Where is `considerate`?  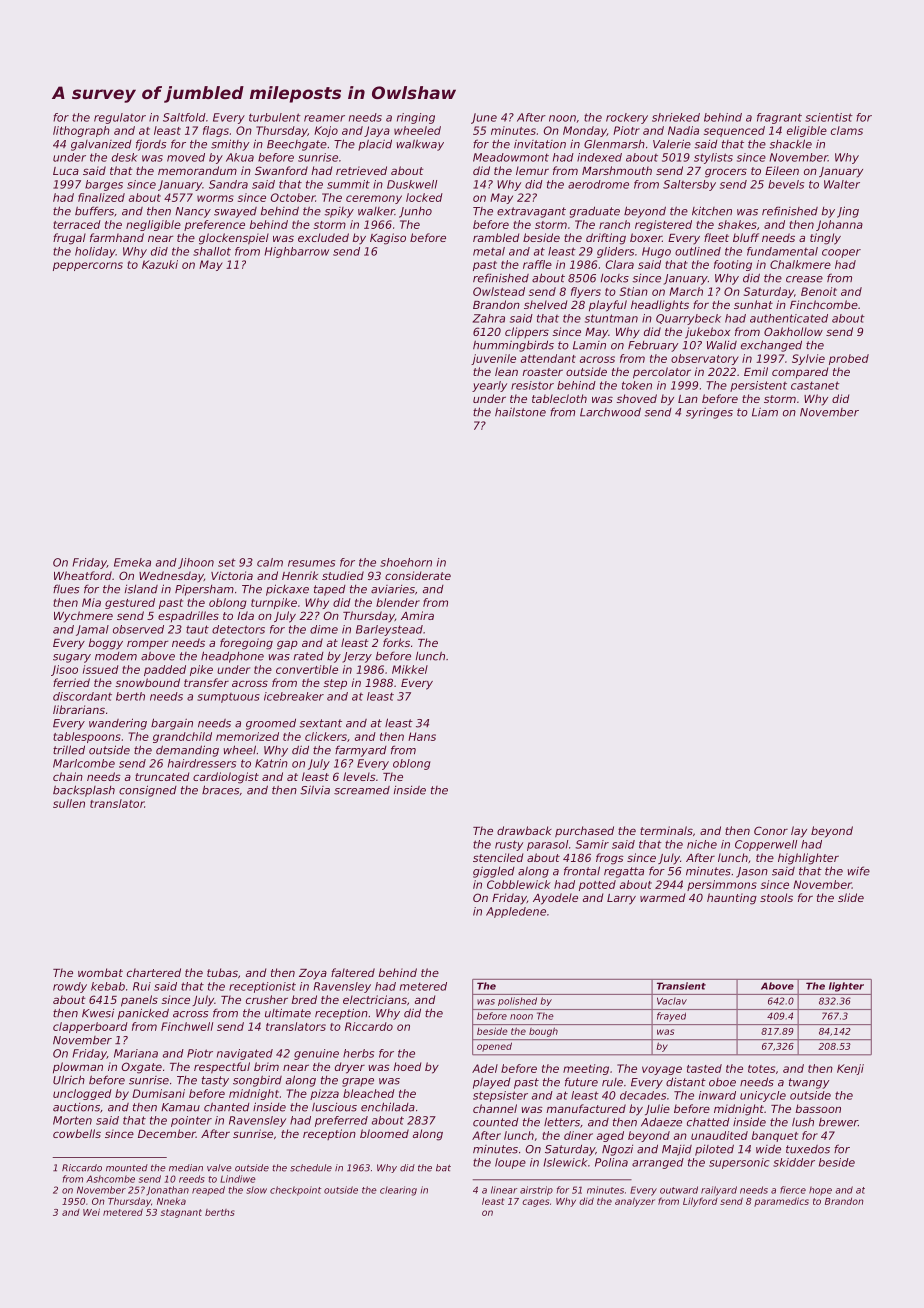
considerate is located at coordinates (418, 575).
